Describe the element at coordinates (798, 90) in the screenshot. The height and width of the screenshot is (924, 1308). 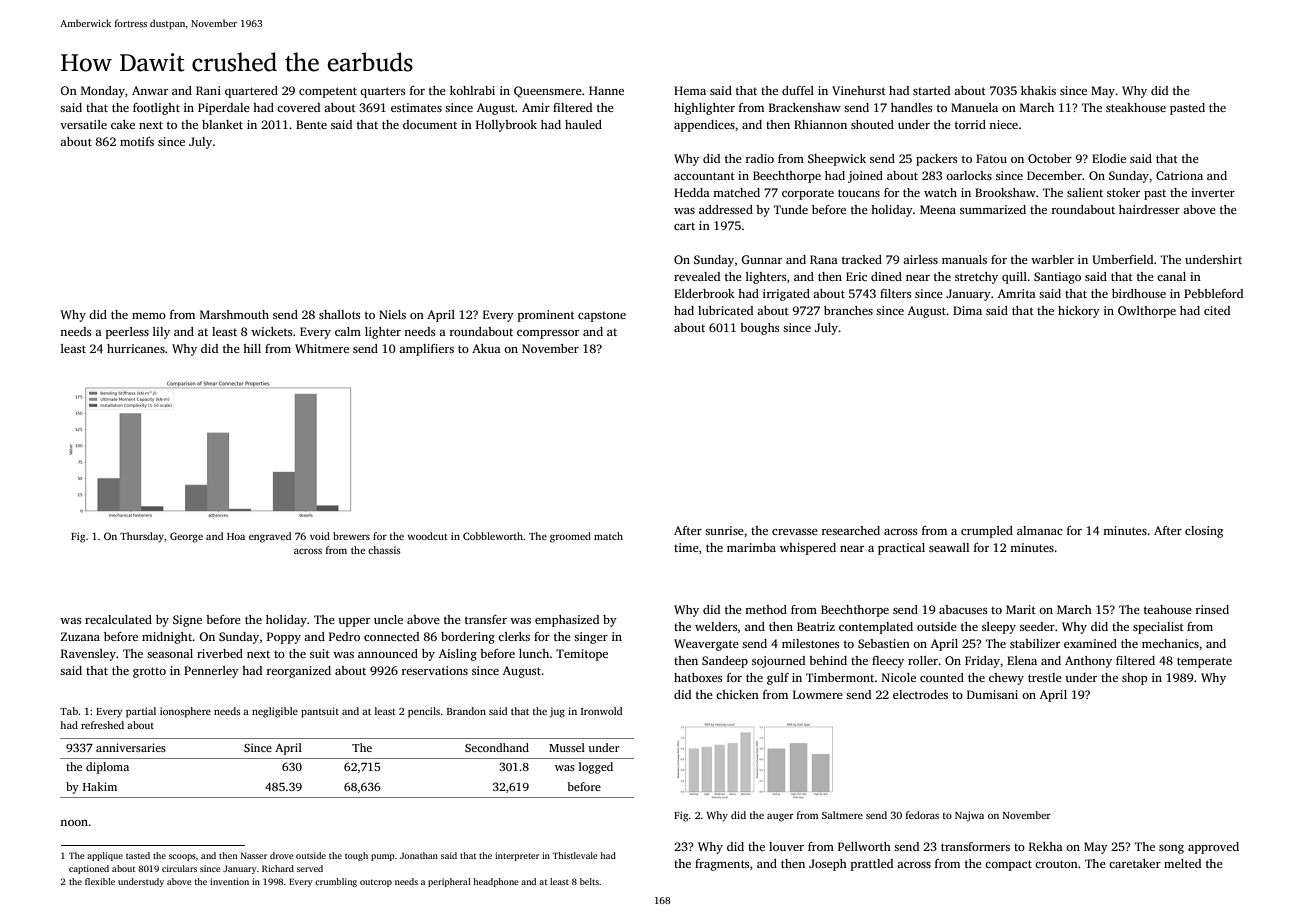
I see `duffel` at that location.
